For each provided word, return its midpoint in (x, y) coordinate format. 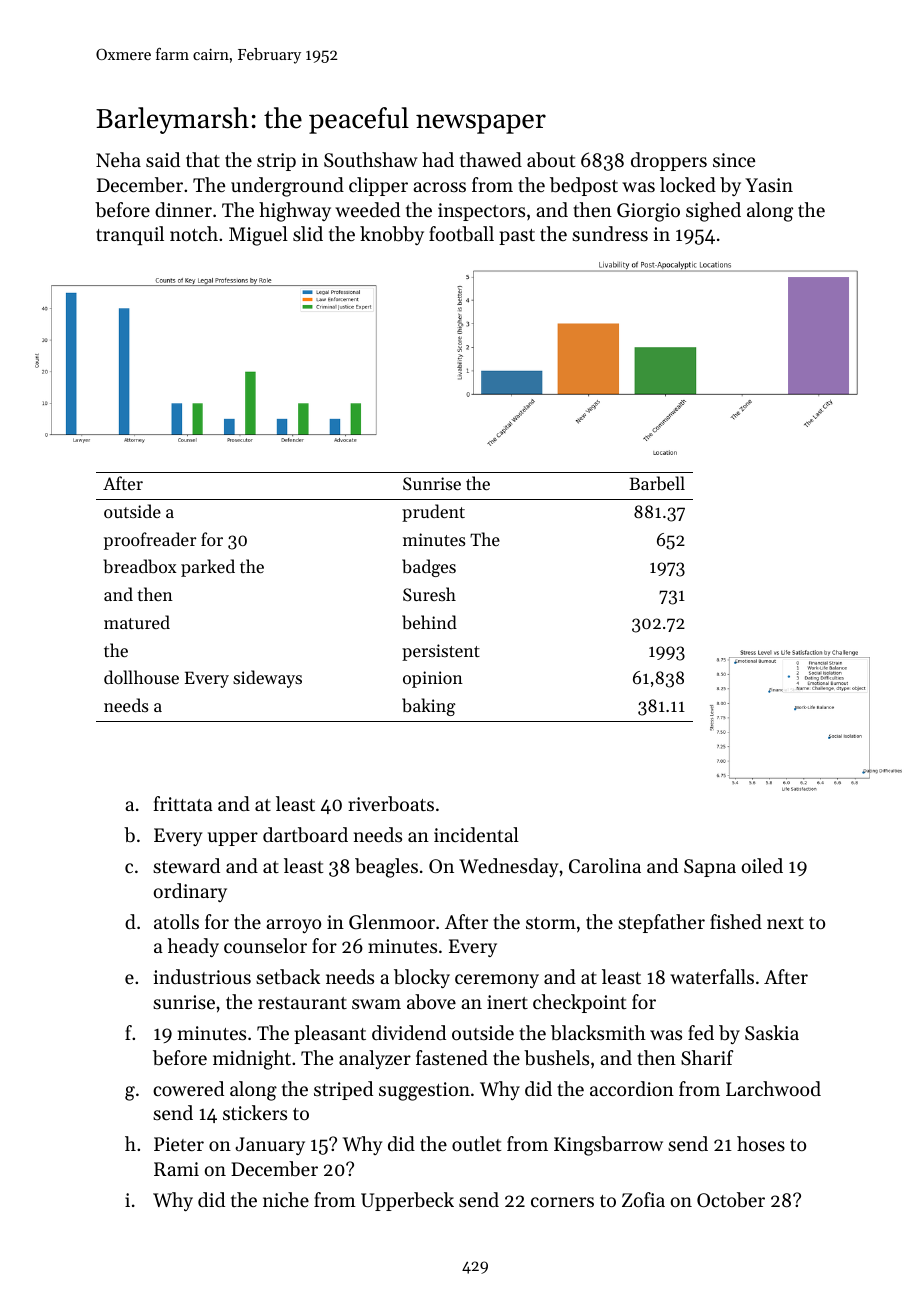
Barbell (657, 483)
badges (429, 568)
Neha (118, 159)
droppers (669, 161)
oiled (762, 865)
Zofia (643, 1199)
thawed (491, 159)
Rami (176, 1169)
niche (286, 1199)
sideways (267, 679)
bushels (556, 1058)
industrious (202, 976)
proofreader (150, 541)
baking (429, 707)
